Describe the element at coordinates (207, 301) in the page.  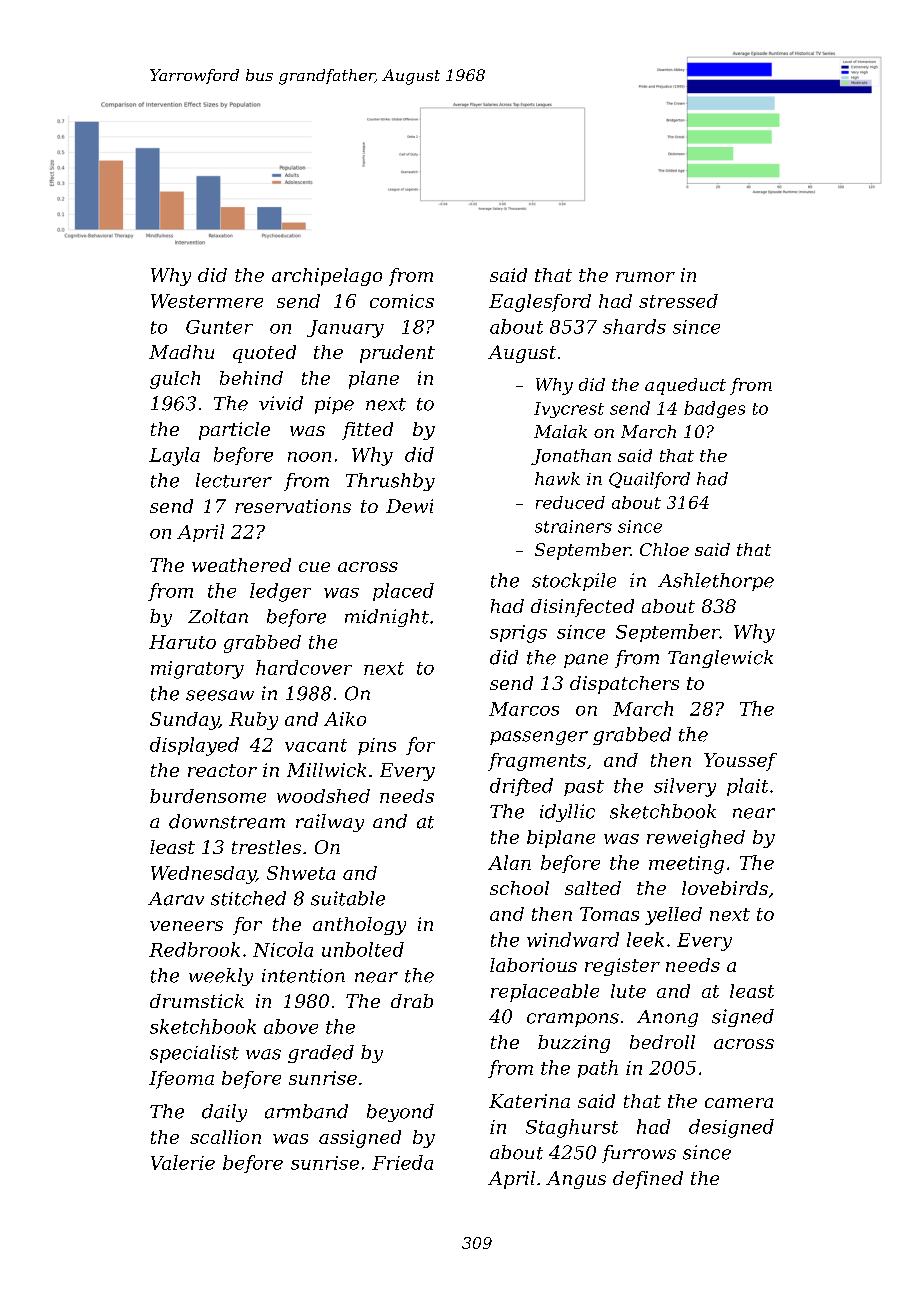
I see `Westermere` at that location.
